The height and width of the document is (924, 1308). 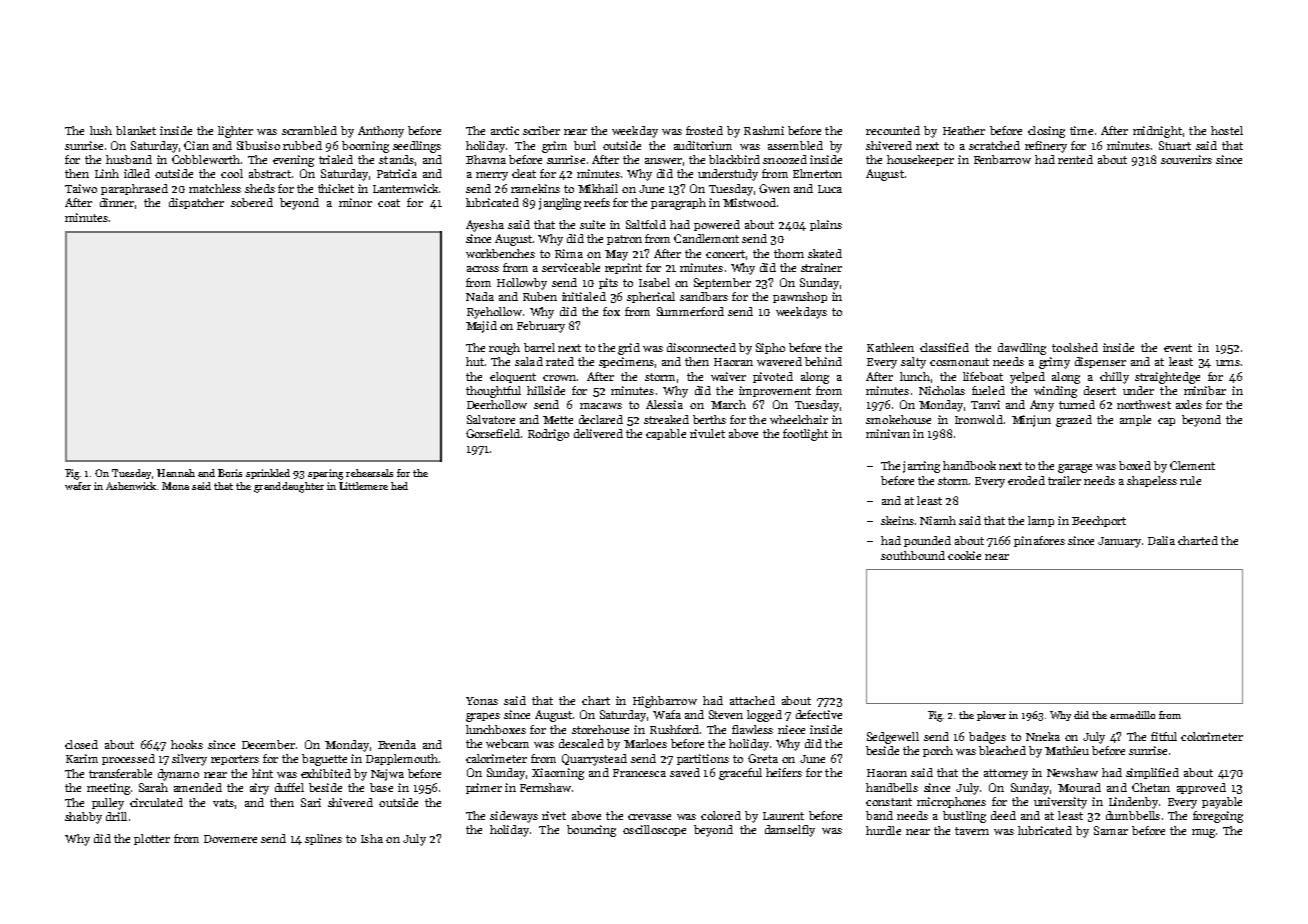 What do you see at coordinates (152, 839) in the document?
I see `plotter` at bounding box center [152, 839].
